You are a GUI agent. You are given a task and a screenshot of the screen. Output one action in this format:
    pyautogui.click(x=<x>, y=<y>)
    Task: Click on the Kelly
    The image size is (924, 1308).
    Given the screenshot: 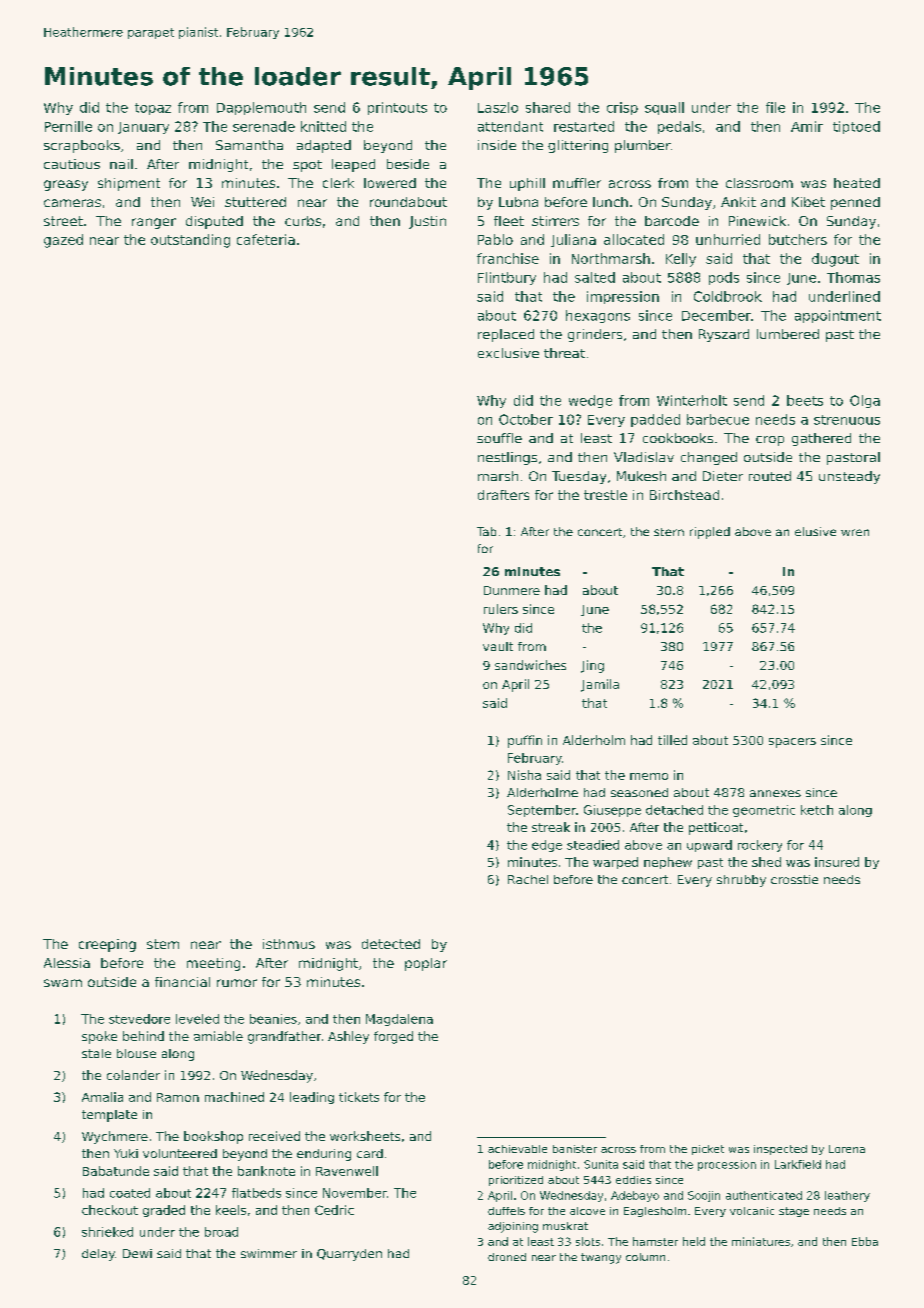 What is the action you would take?
    pyautogui.click(x=681, y=260)
